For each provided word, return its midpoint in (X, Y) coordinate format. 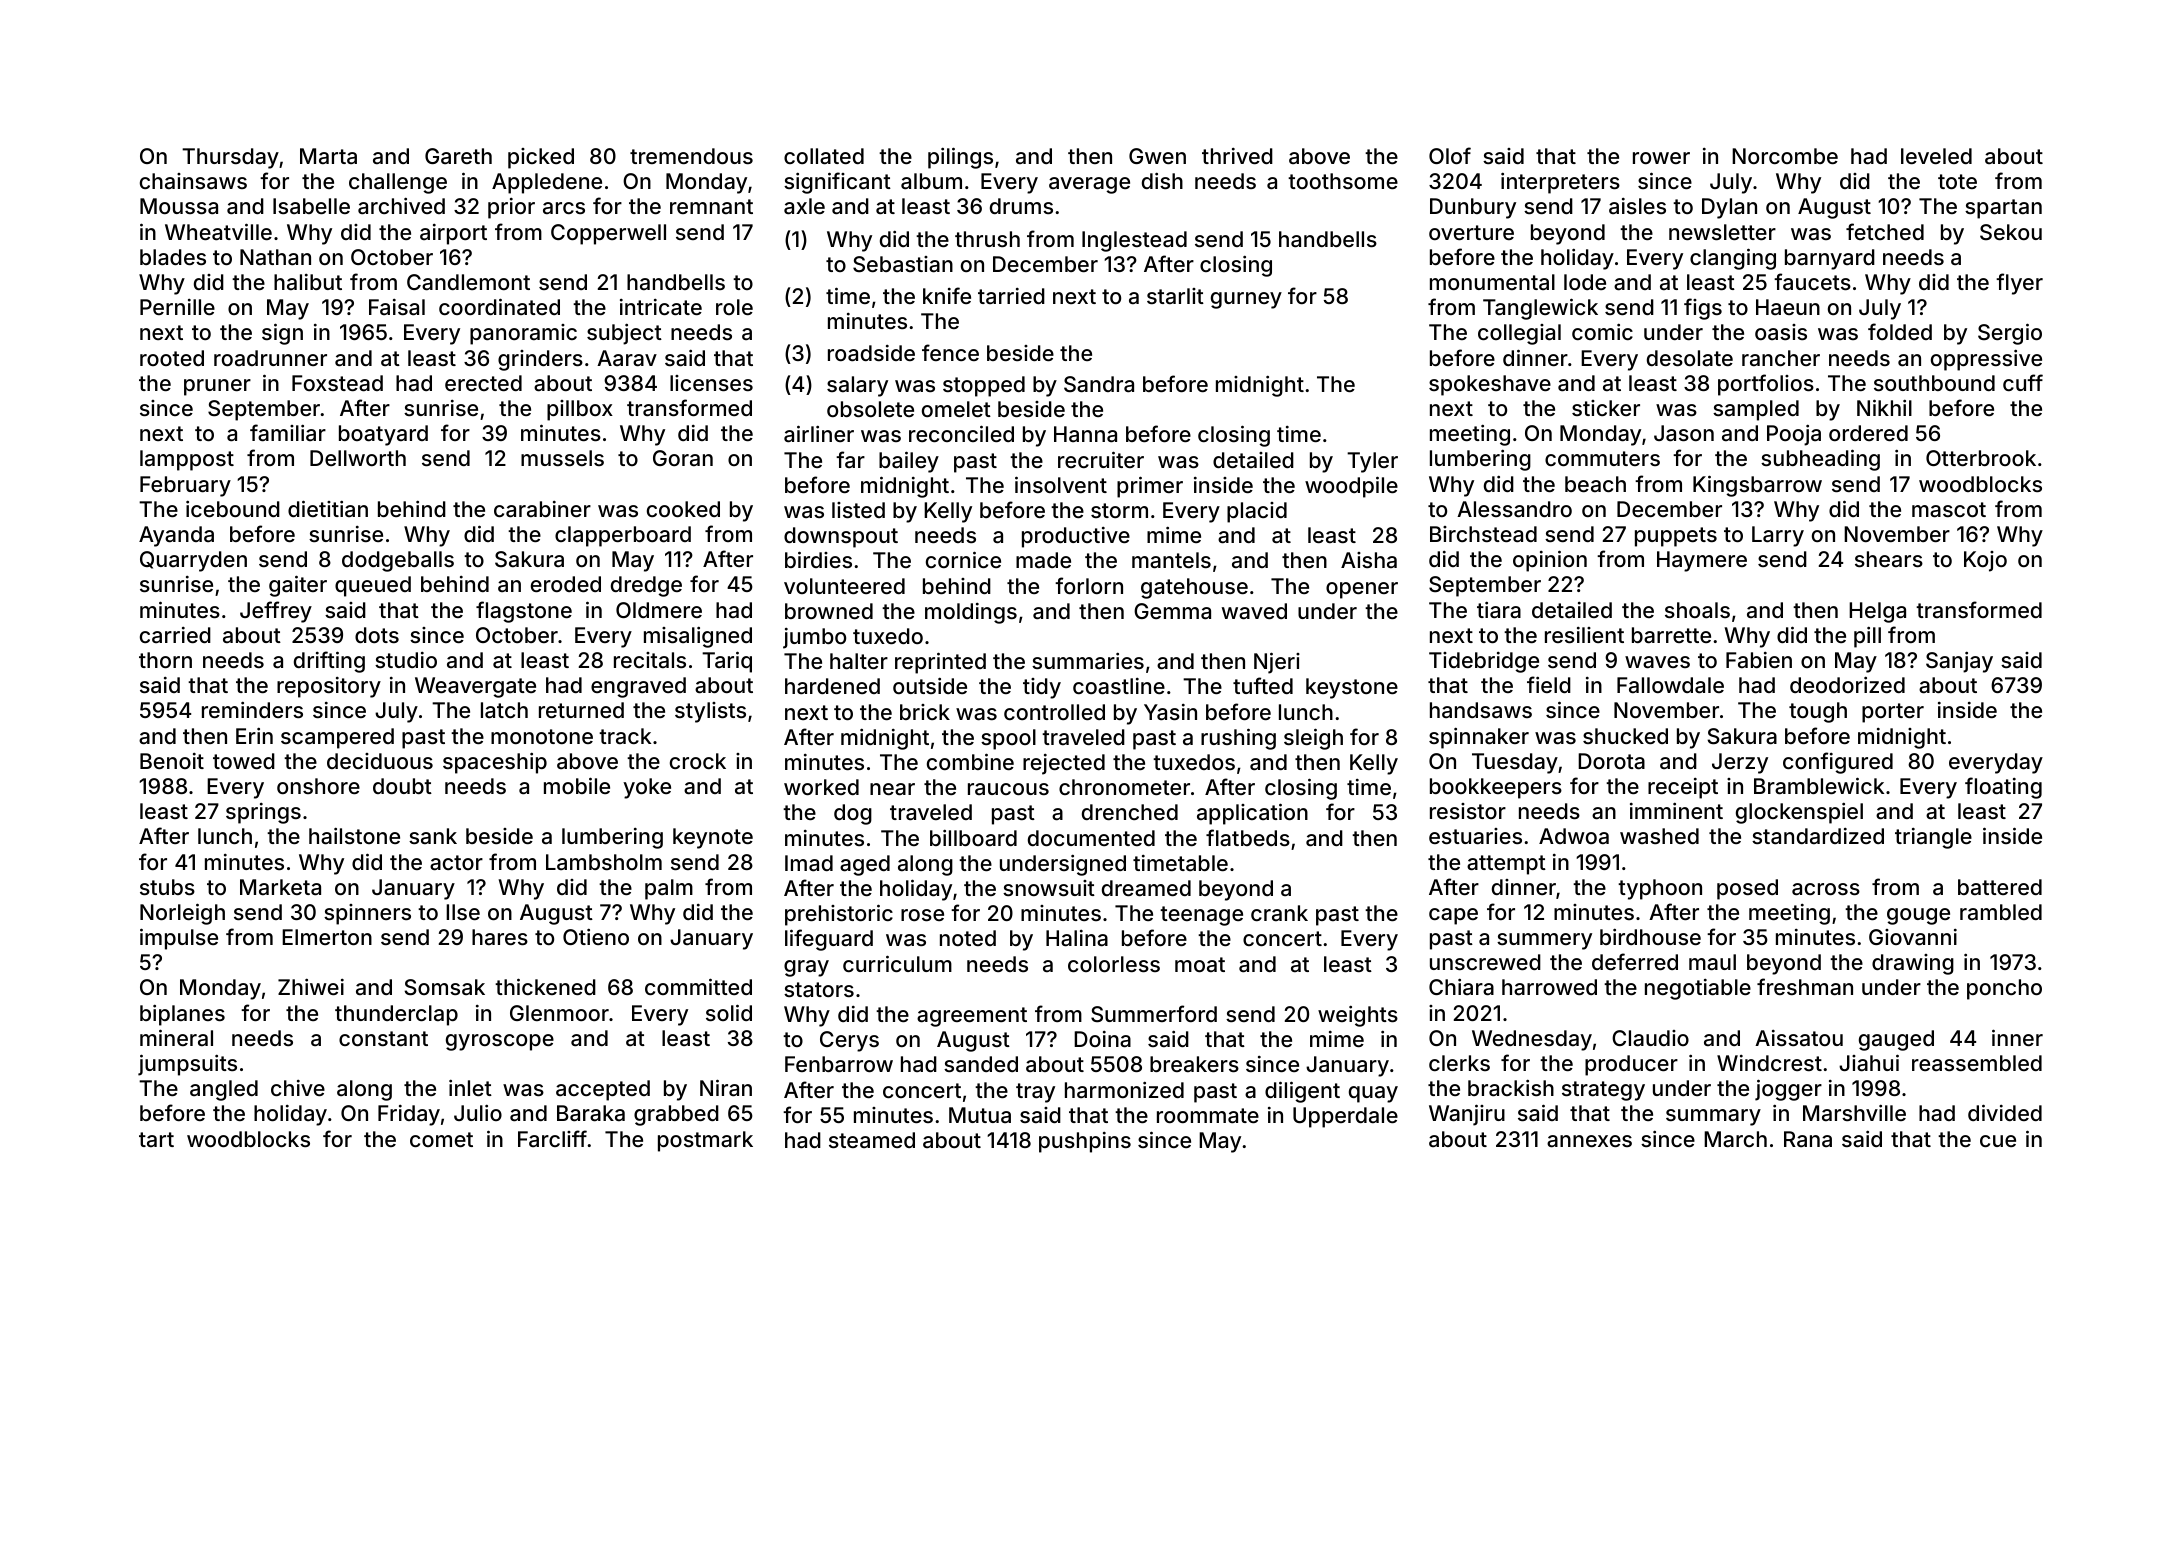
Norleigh (182, 914)
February (185, 486)
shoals (1697, 610)
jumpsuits (187, 1065)
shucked (1625, 736)
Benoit (172, 761)
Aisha (1369, 560)
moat (1200, 964)
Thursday (230, 158)
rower (1661, 158)
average (1089, 185)
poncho (2004, 989)
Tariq (727, 662)
